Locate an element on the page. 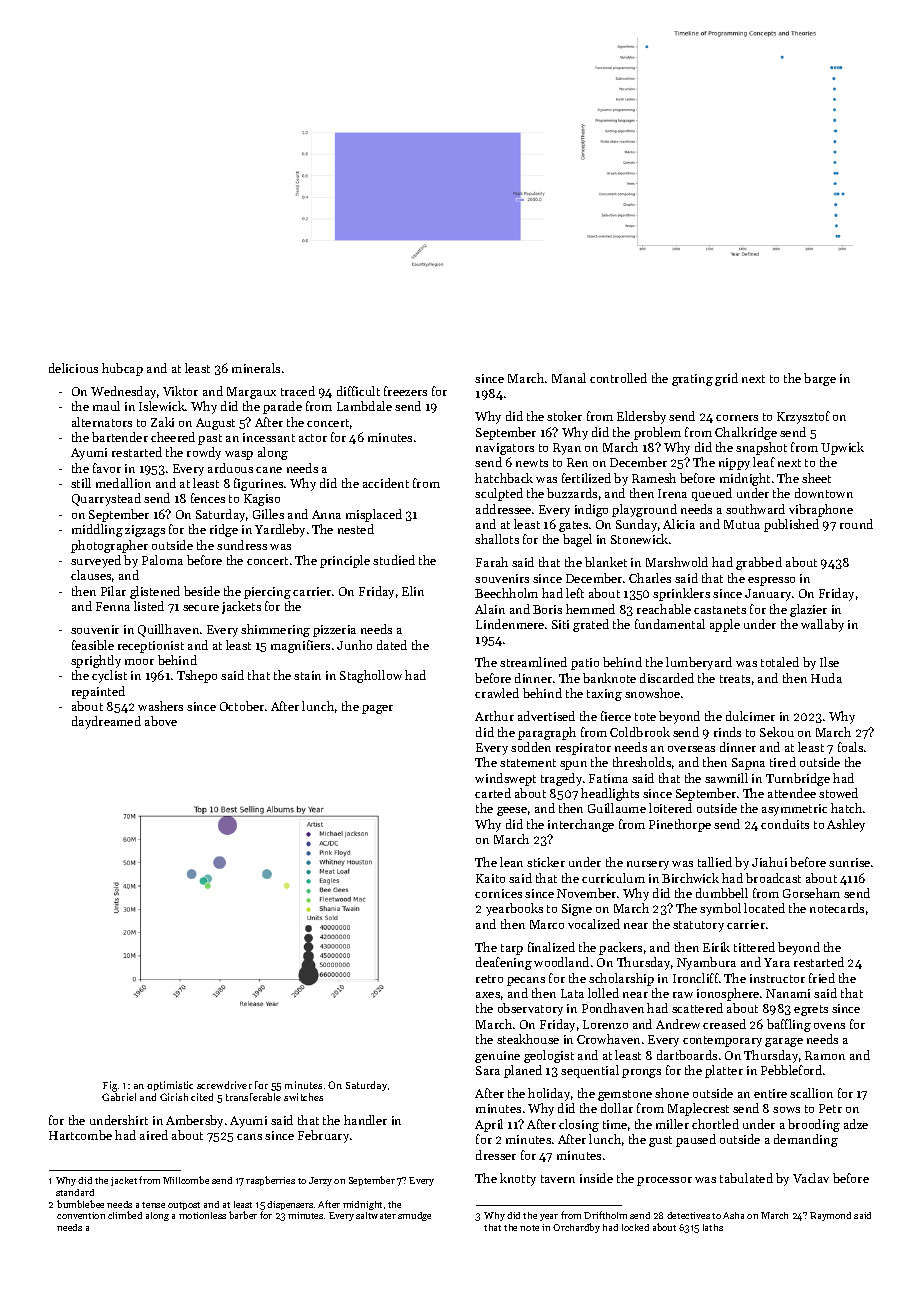  tabulated is located at coordinates (746, 1178).
